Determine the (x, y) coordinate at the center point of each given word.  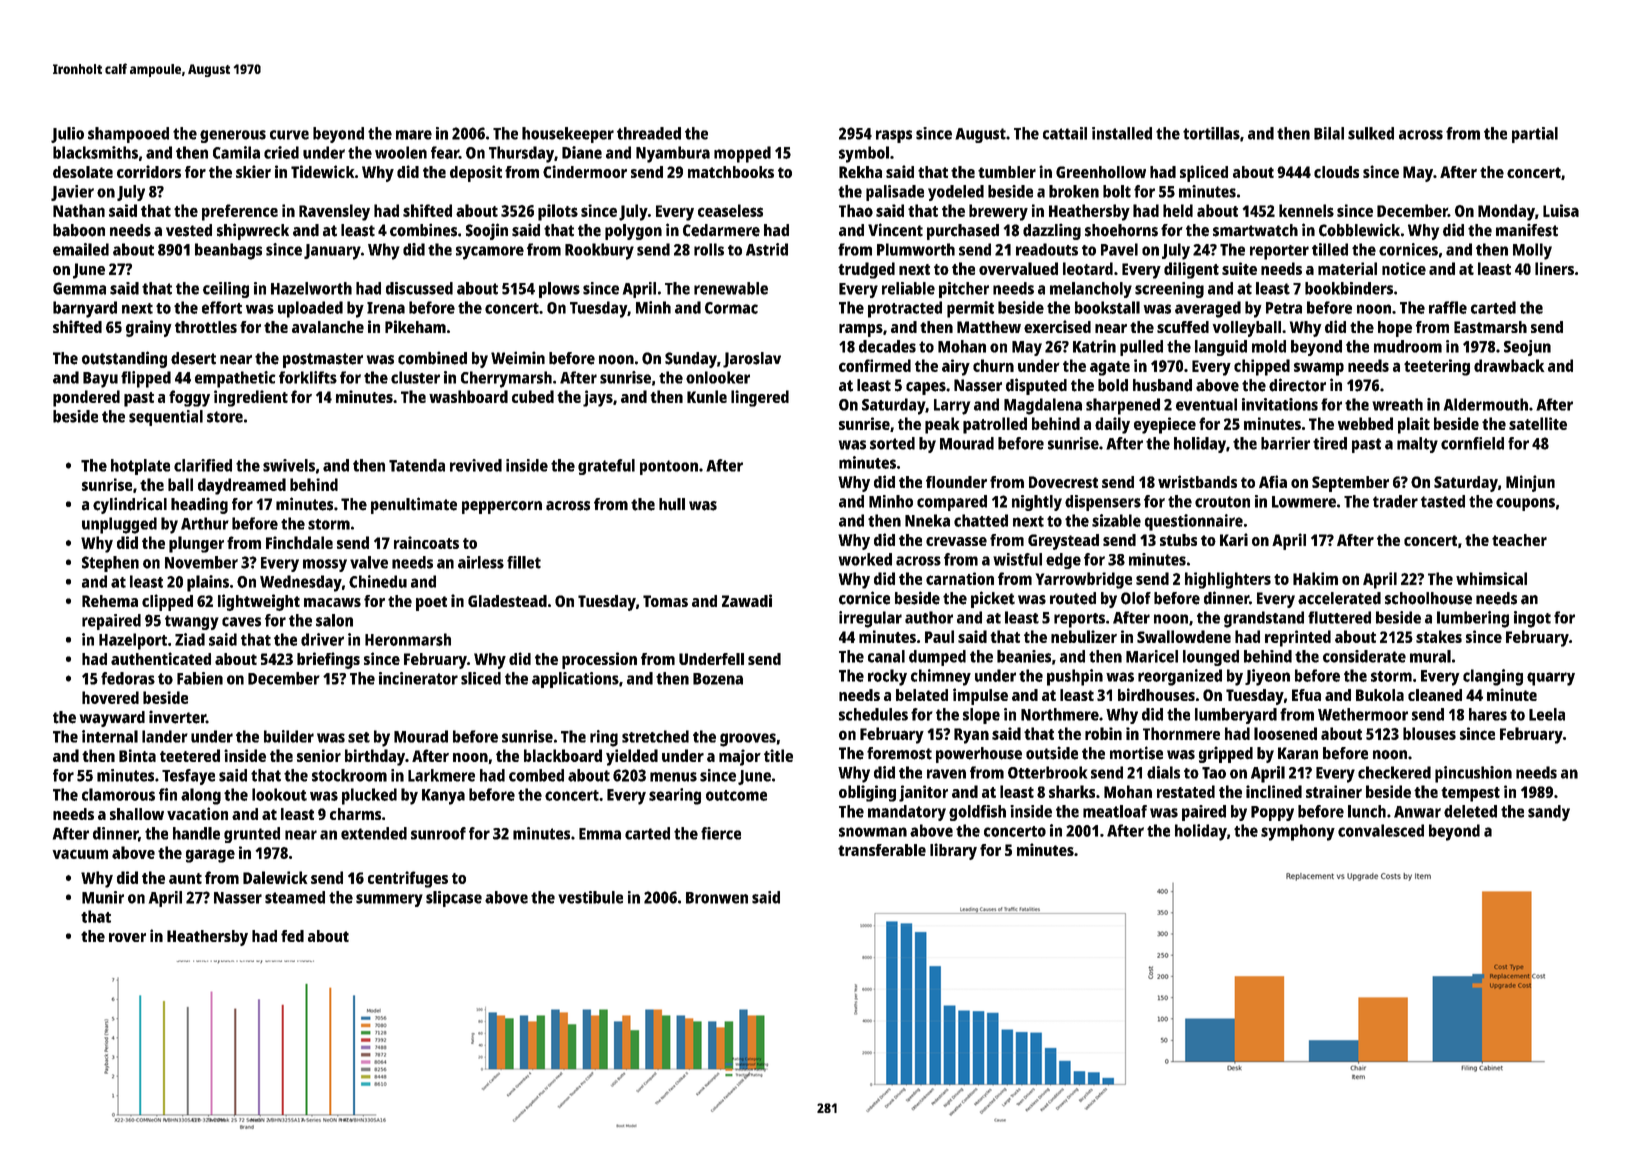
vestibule (590, 897)
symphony (1298, 832)
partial (1535, 135)
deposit (476, 173)
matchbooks (731, 172)
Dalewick (275, 877)
